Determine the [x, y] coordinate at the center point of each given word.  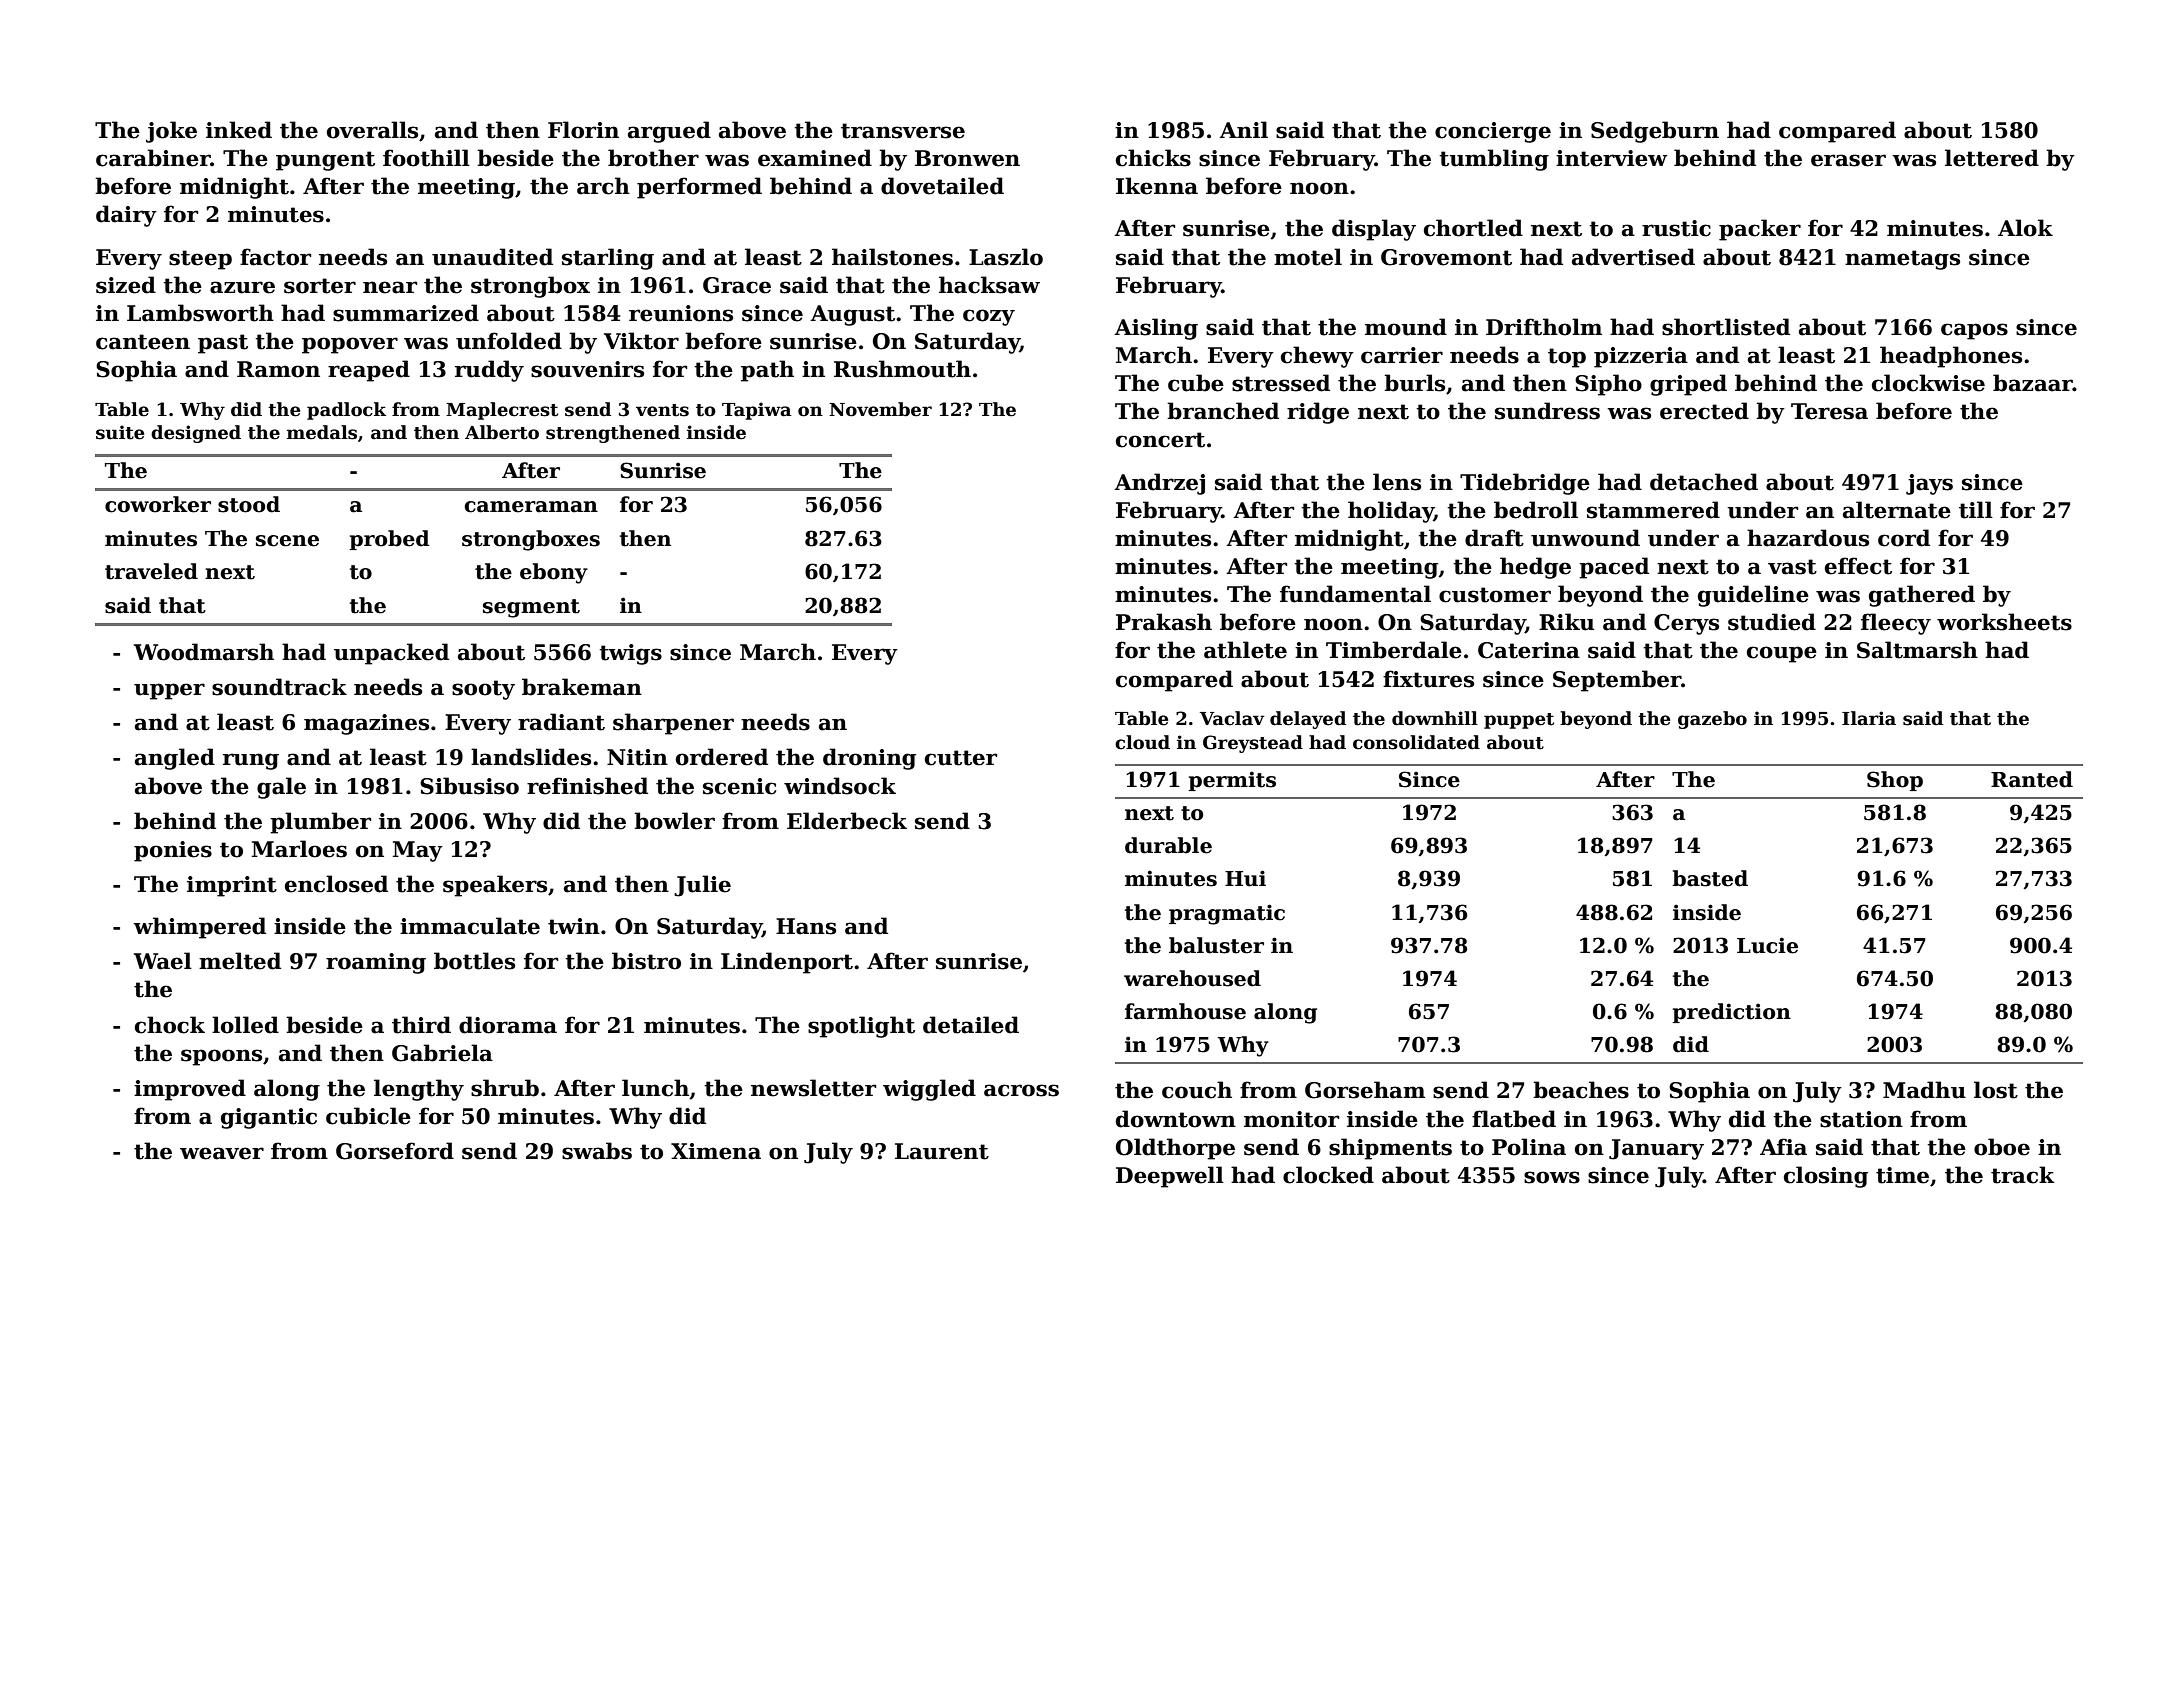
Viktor [641, 341]
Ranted [2032, 779]
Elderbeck [847, 821]
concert [1160, 440]
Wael [163, 961]
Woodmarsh [204, 652]
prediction [1731, 1013]
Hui [1245, 878]
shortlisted [1726, 327]
